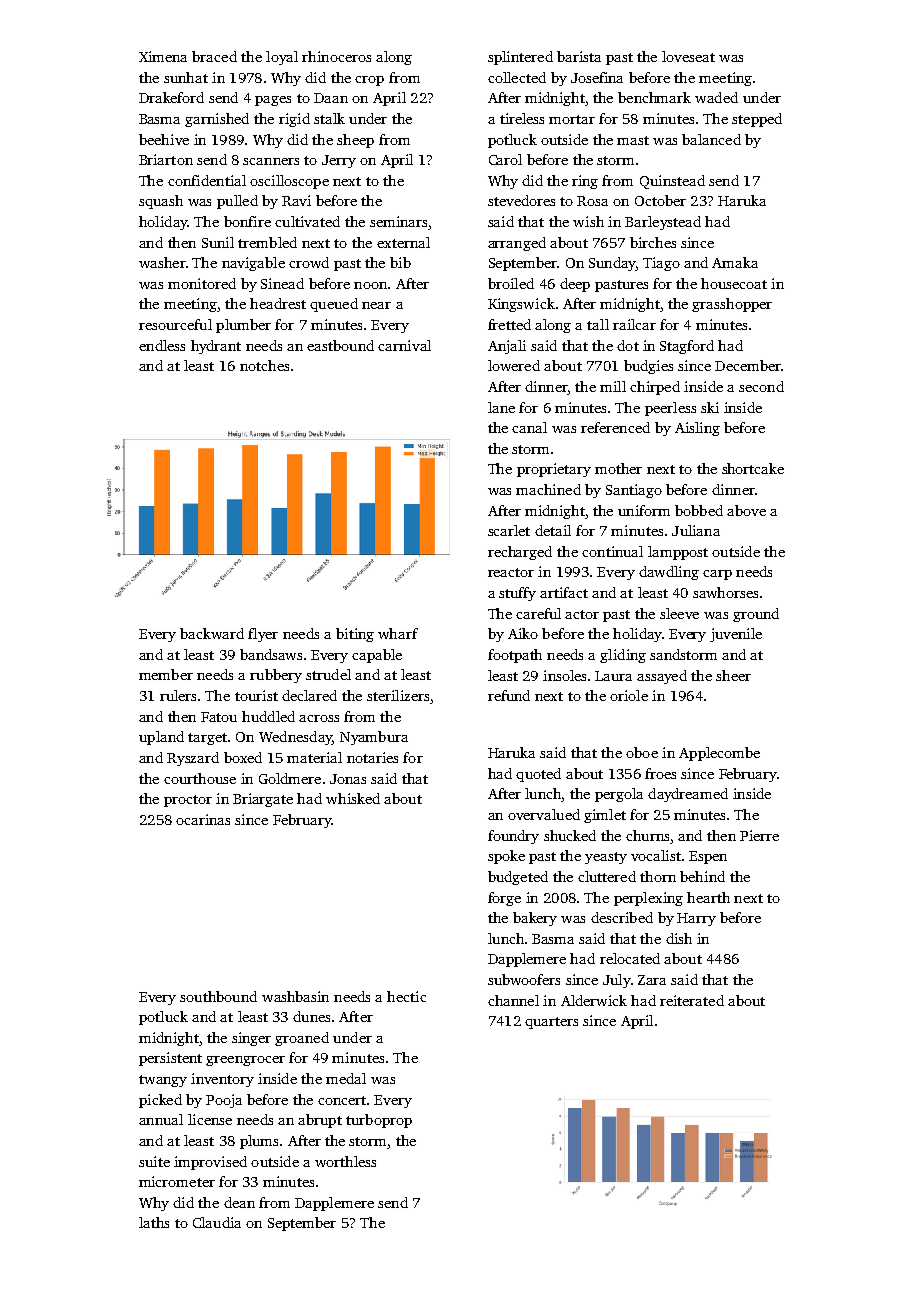 This image has height=1314, width=924. I want to click on lowered, so click(514, 365).
